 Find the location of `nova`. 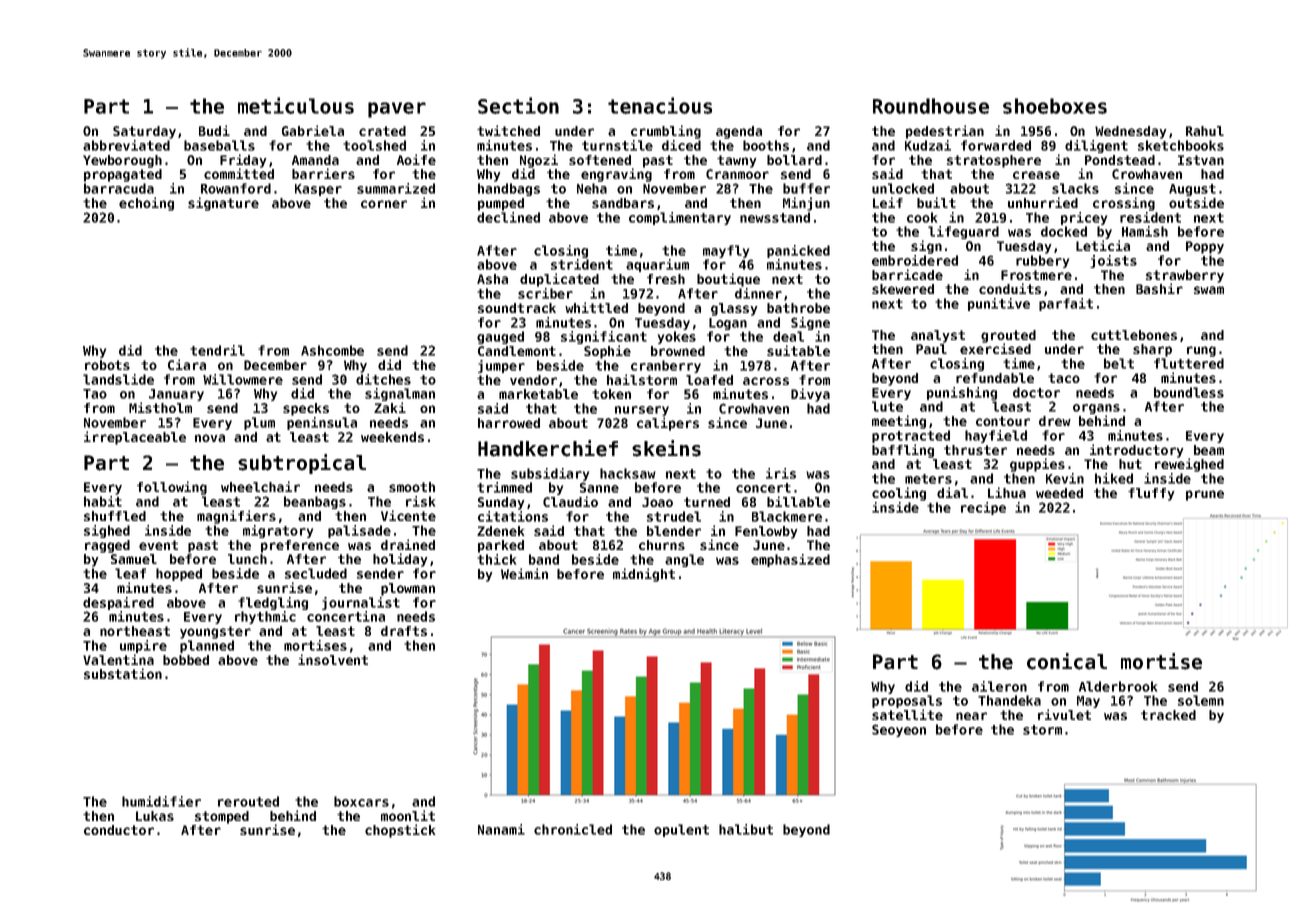

nova is located at coordinates (210, 438).
